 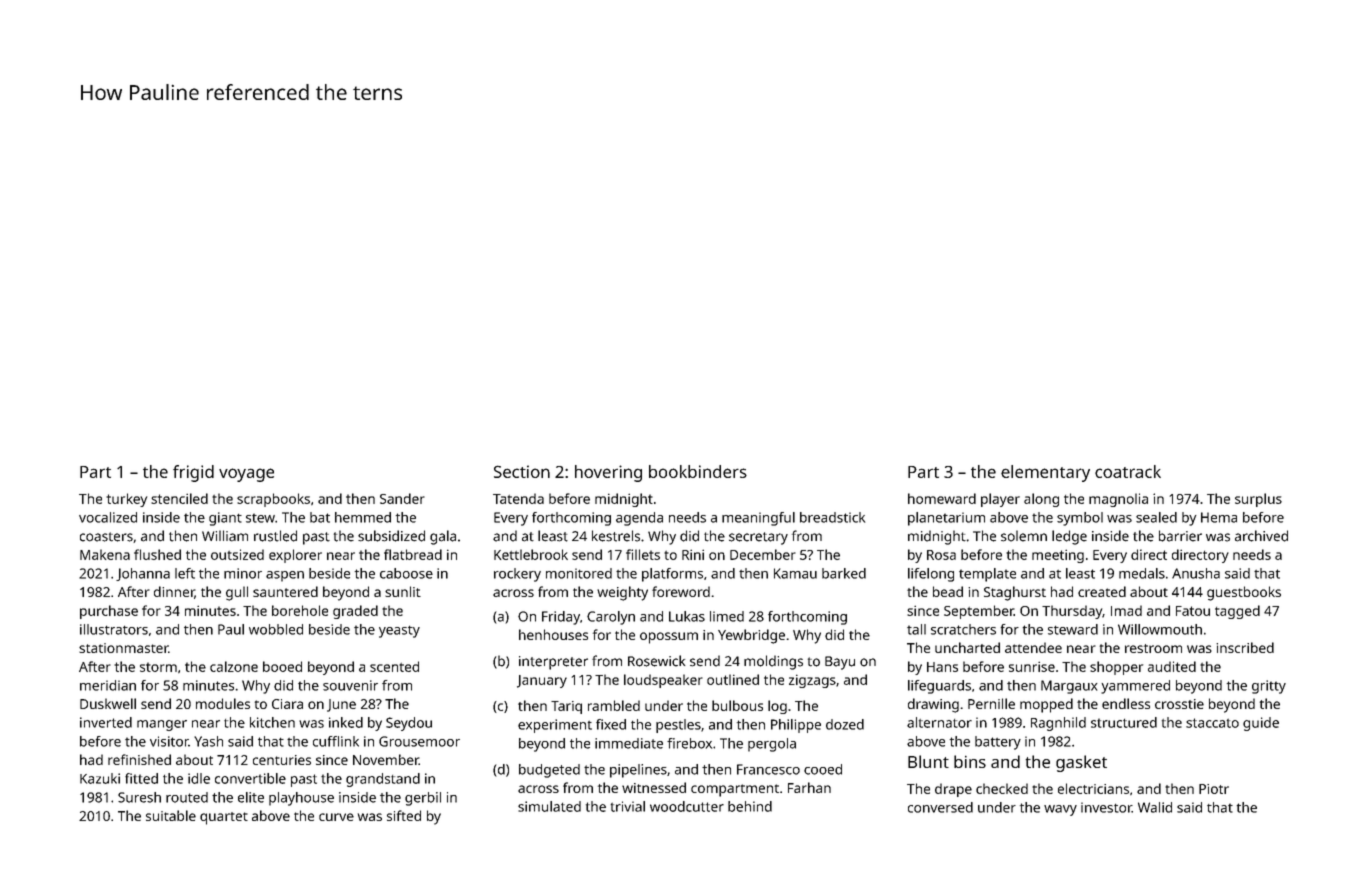 What do you see at coordinates (109, 612) in the screenshot?
I see `purchase` at bounding box center [109, 612].
